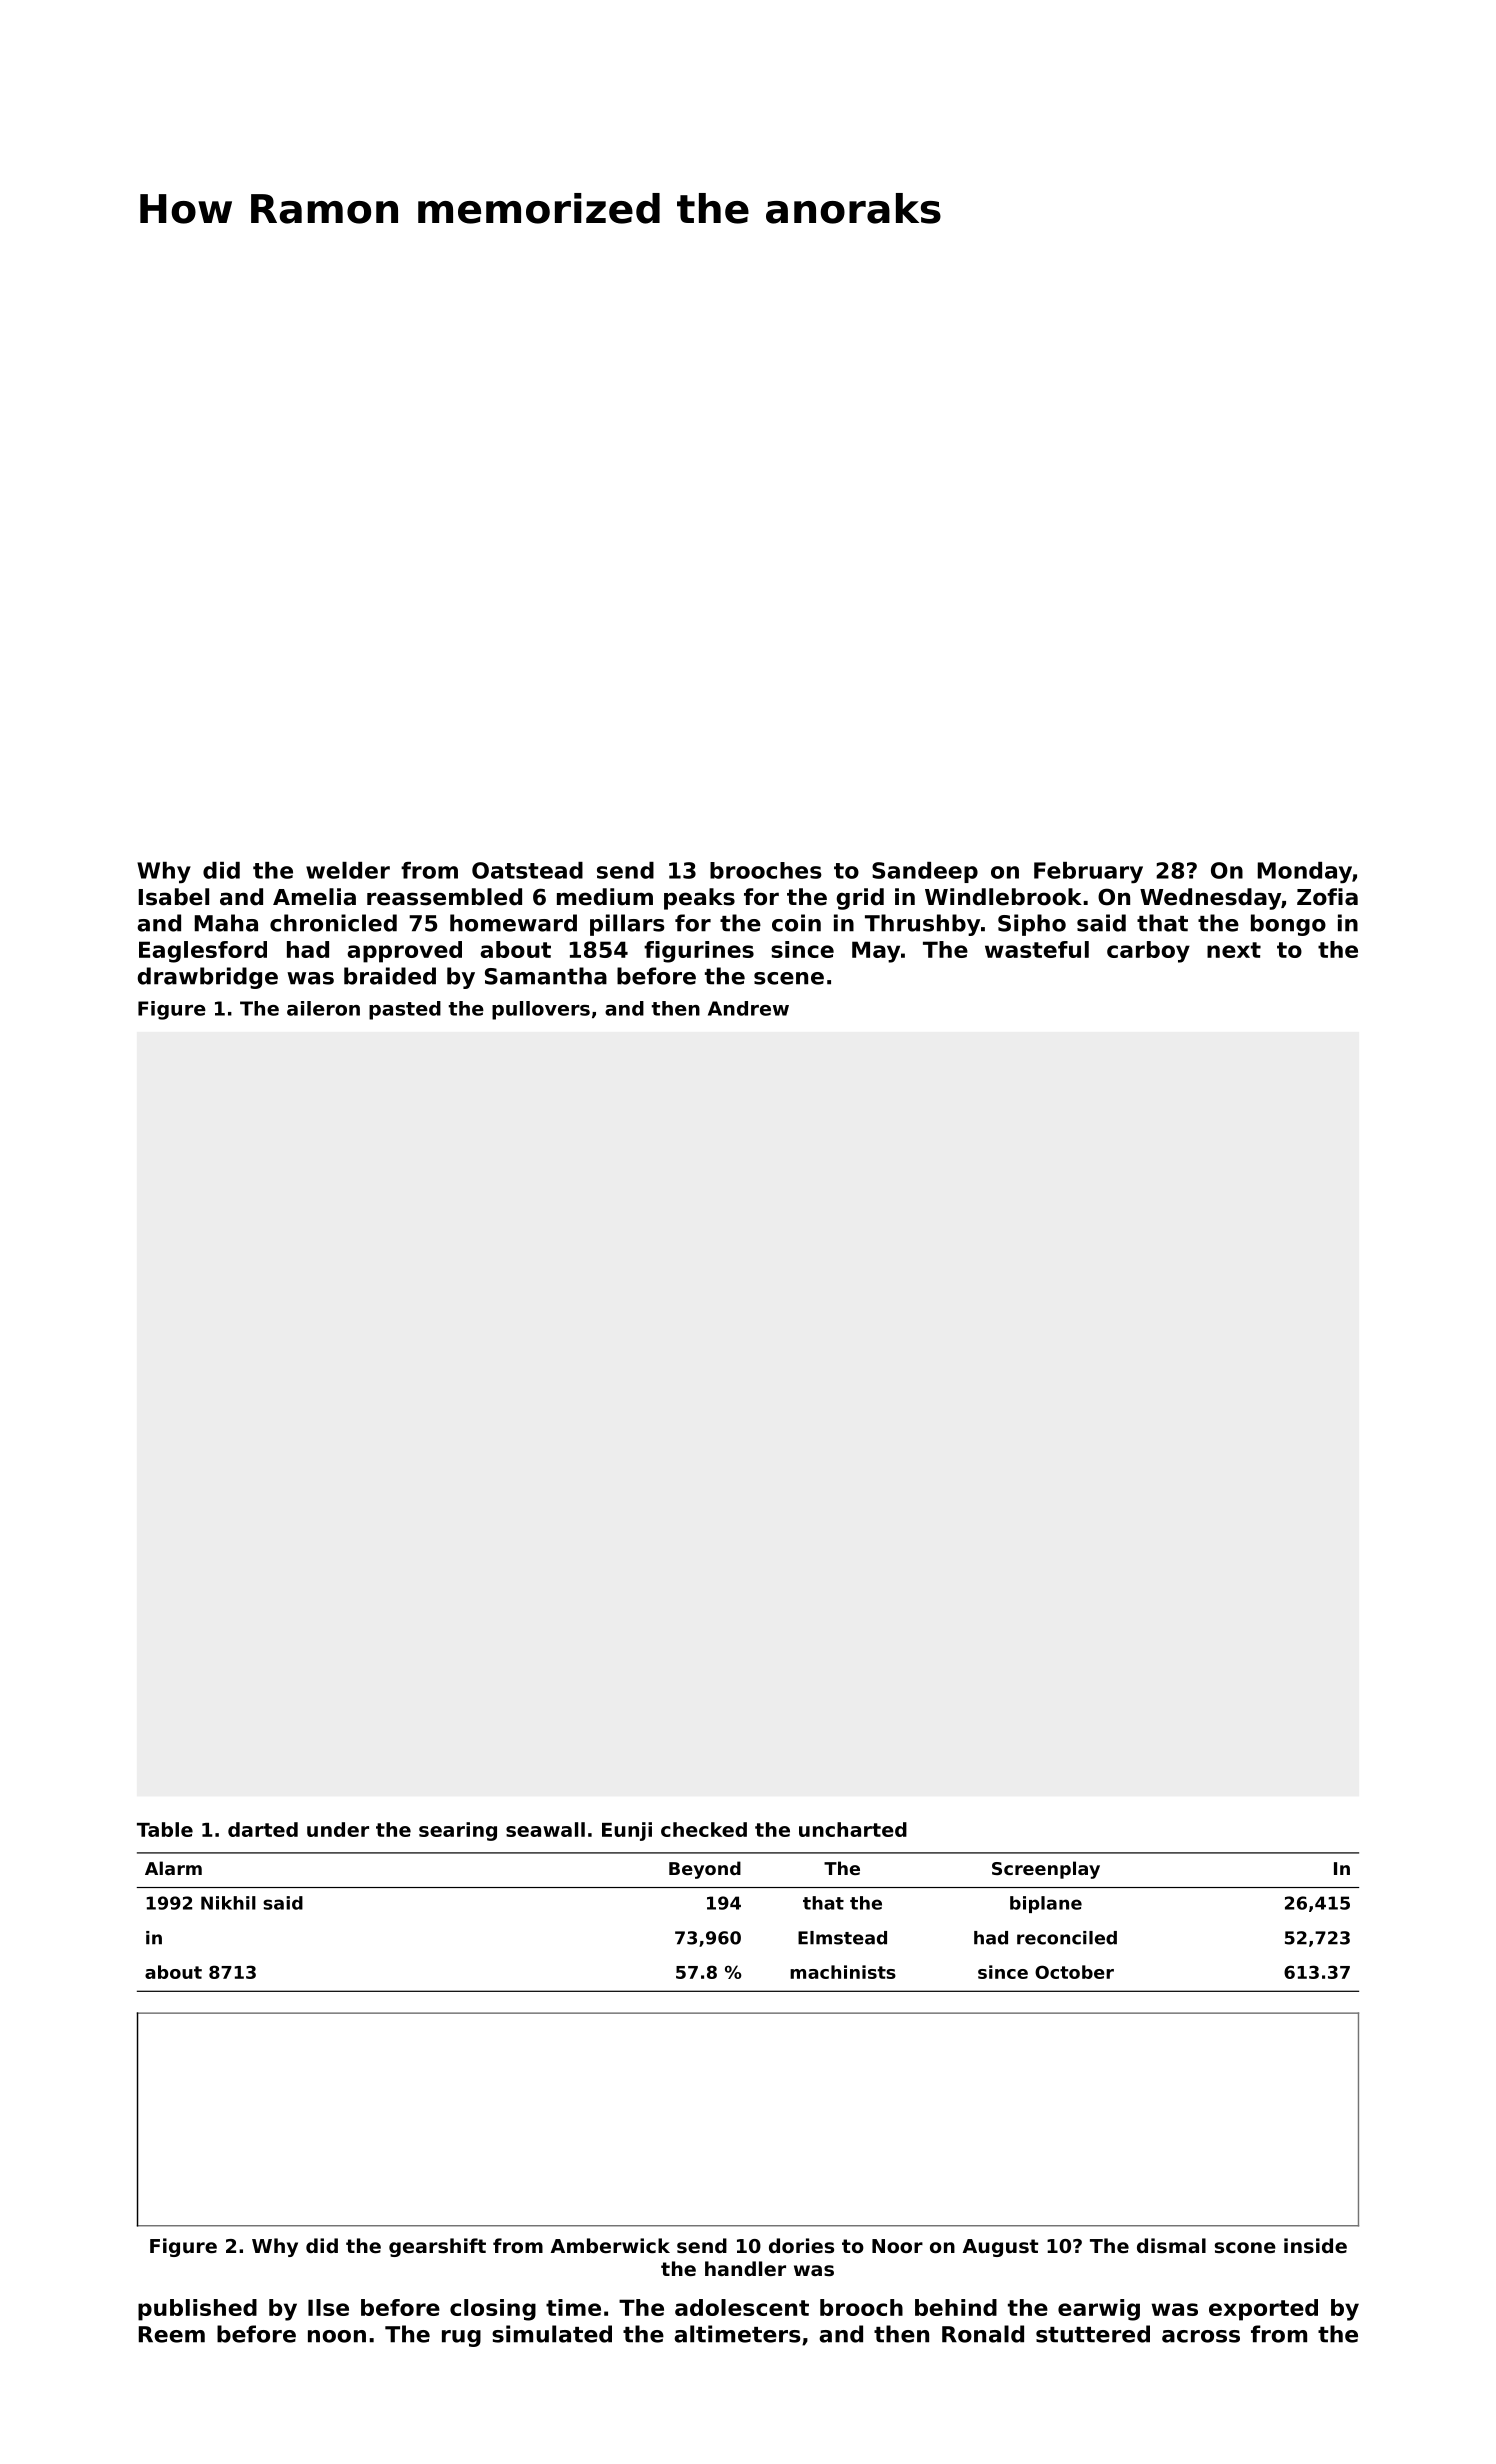 This screenshot has height=2464, width=1496. What do you see at coordinates (263, 1829) in the screenshot?
I see `darted` at bounding box center [263, 1829].
